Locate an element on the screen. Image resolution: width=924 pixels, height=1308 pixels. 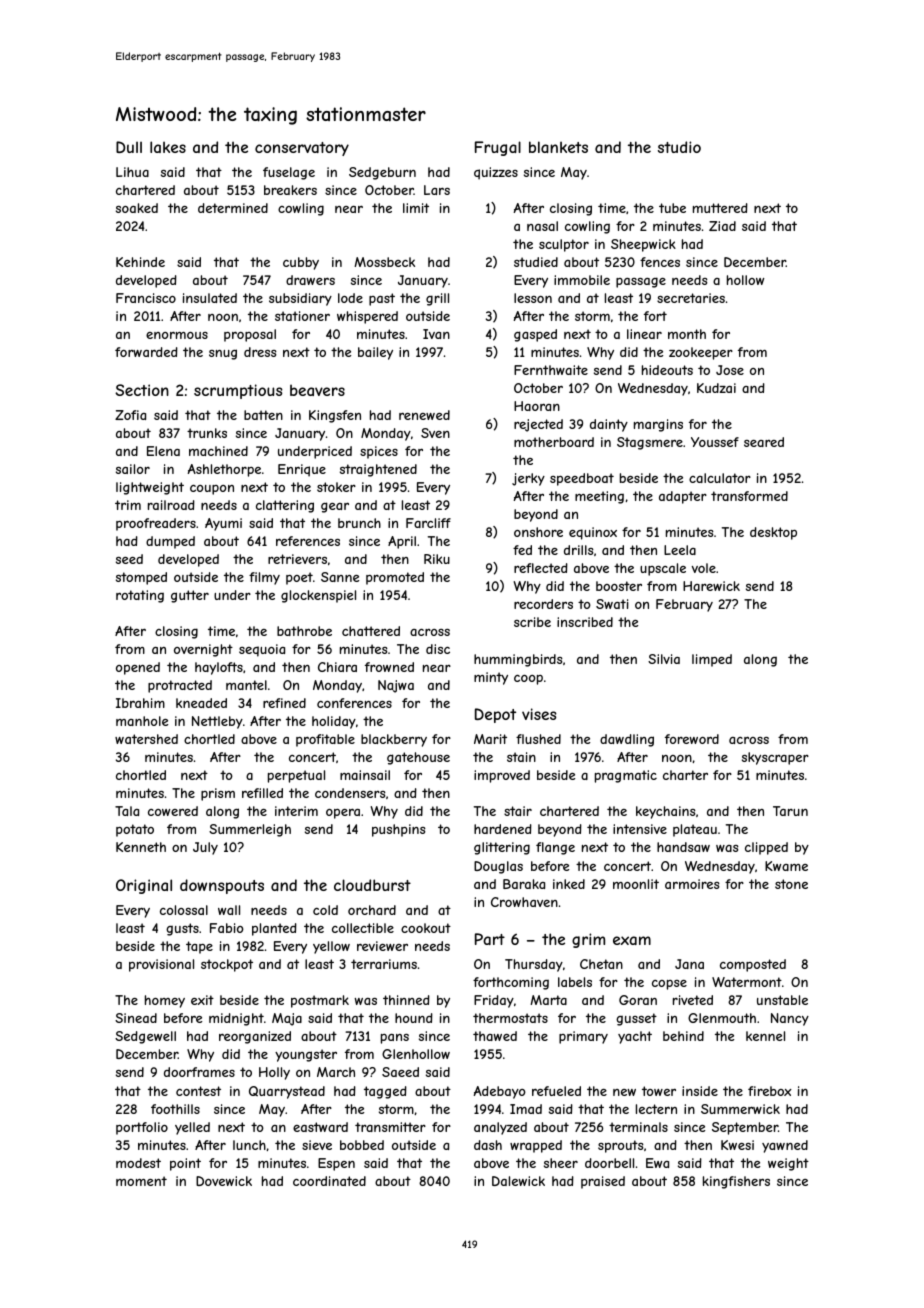
tube is located at coordinates (672, 208).
